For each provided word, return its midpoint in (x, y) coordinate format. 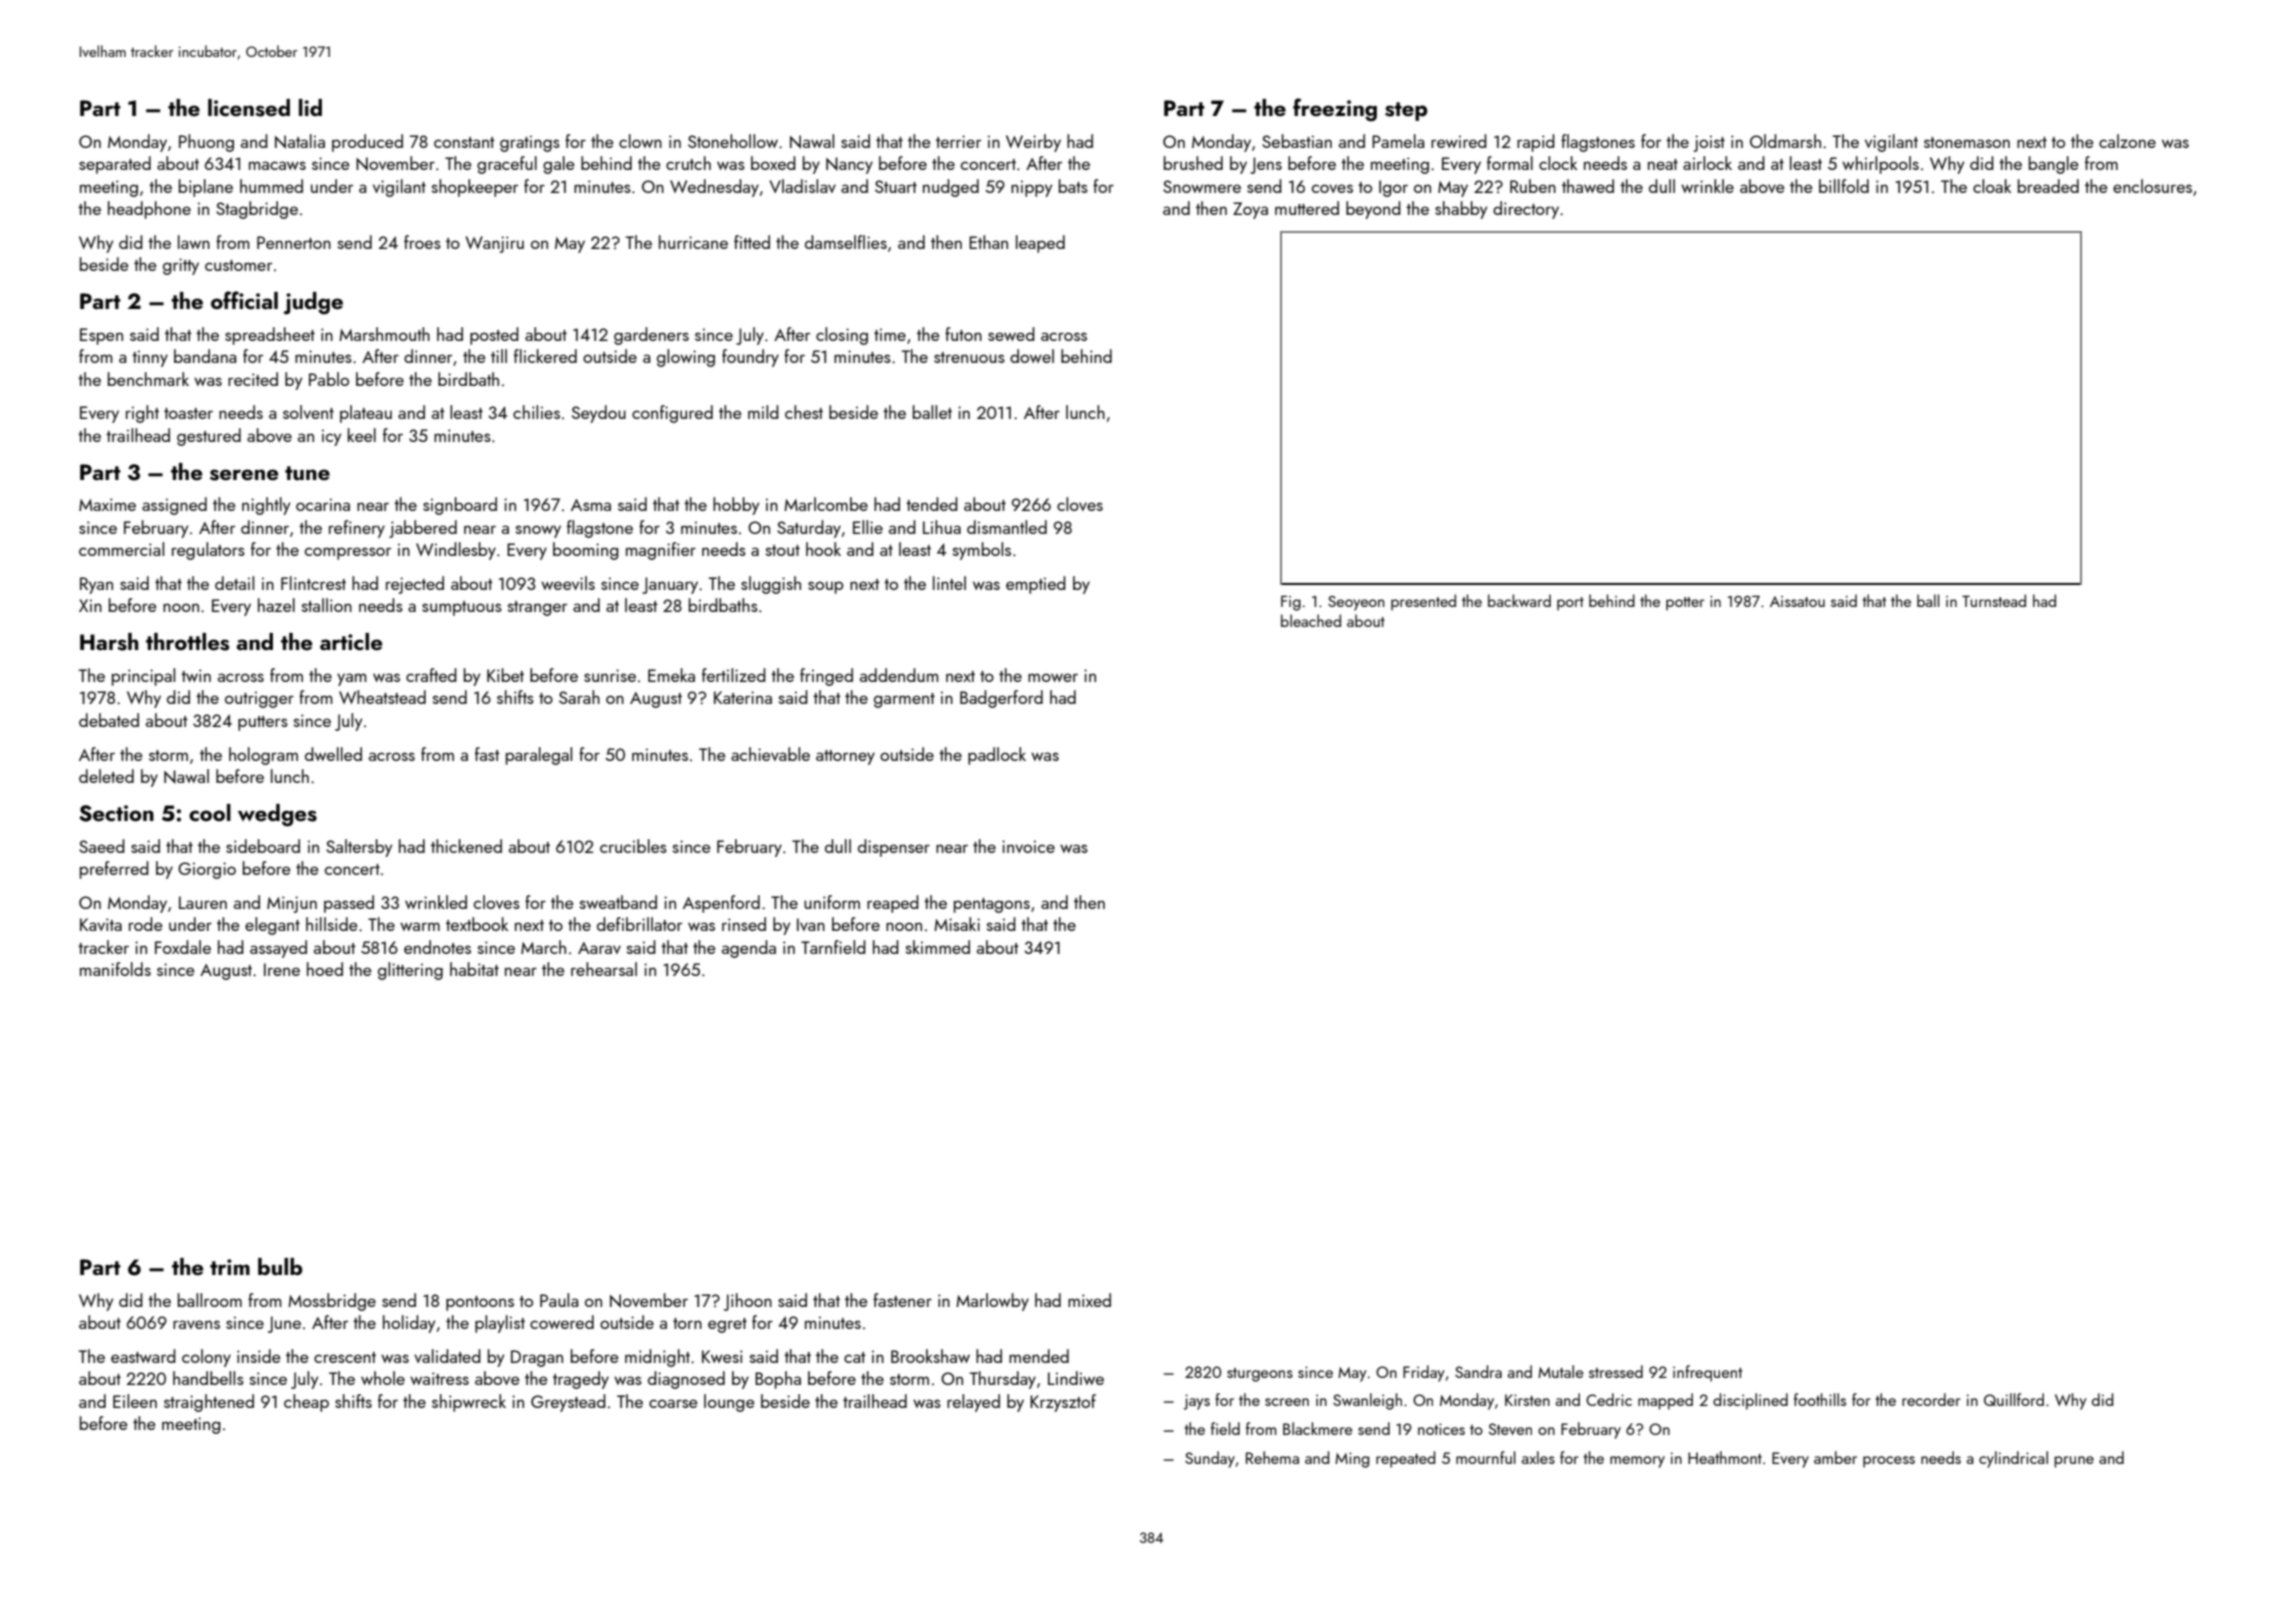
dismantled (1007, 527)
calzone (2127, 141)
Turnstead (1994, 600)
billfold (1844, 186)
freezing (1335, 109)
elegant (272, 926)
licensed (249, 108)
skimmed (938, 947)
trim (230, 1267)
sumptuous (462, 608)
